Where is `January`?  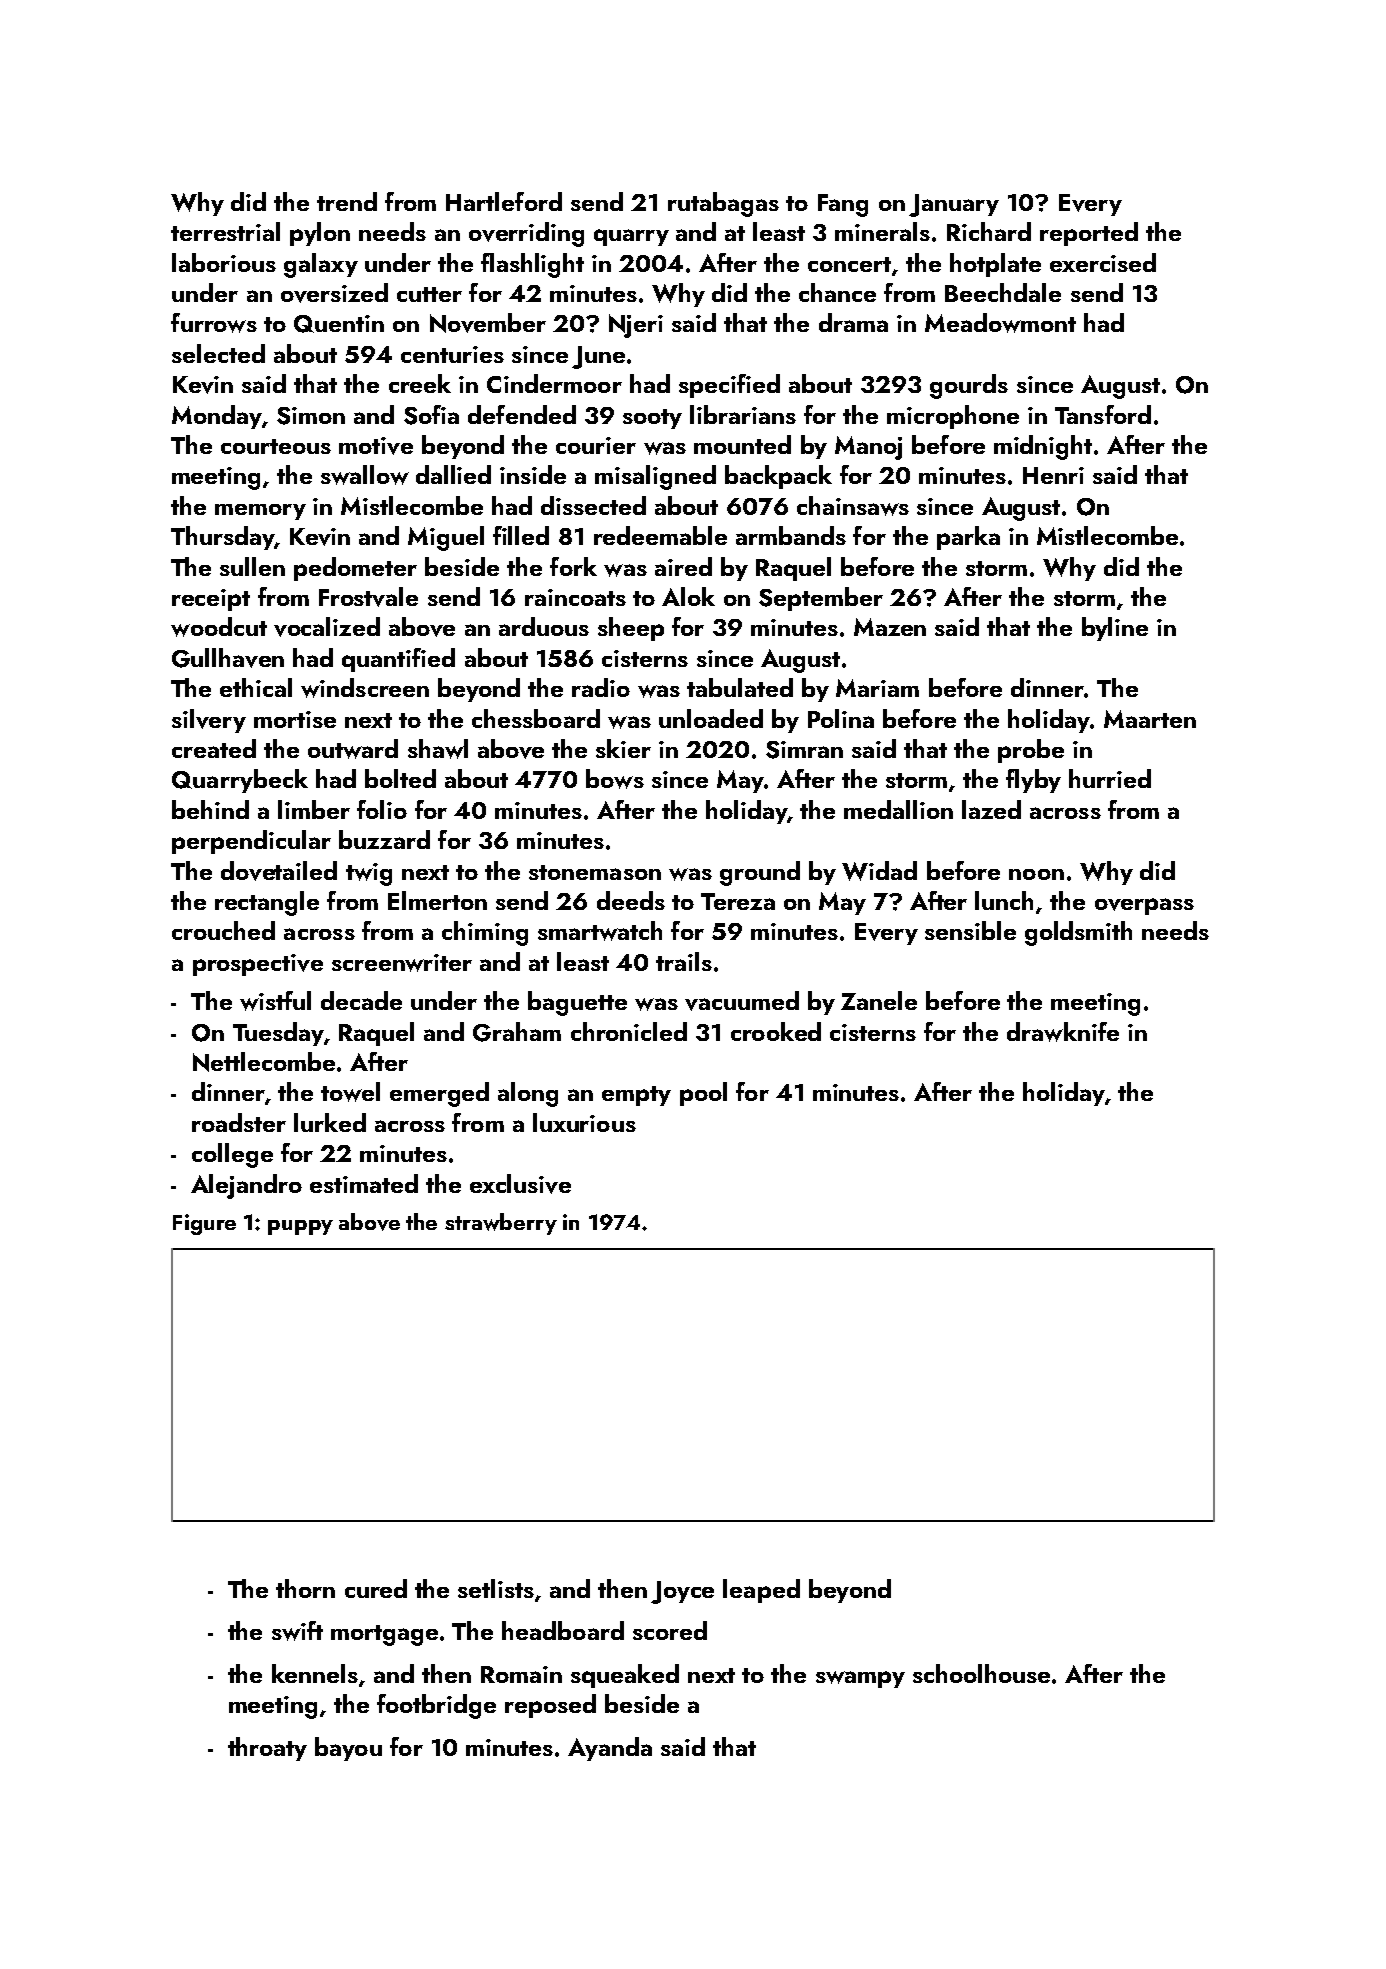 January is located at coordinates (954, 205).
